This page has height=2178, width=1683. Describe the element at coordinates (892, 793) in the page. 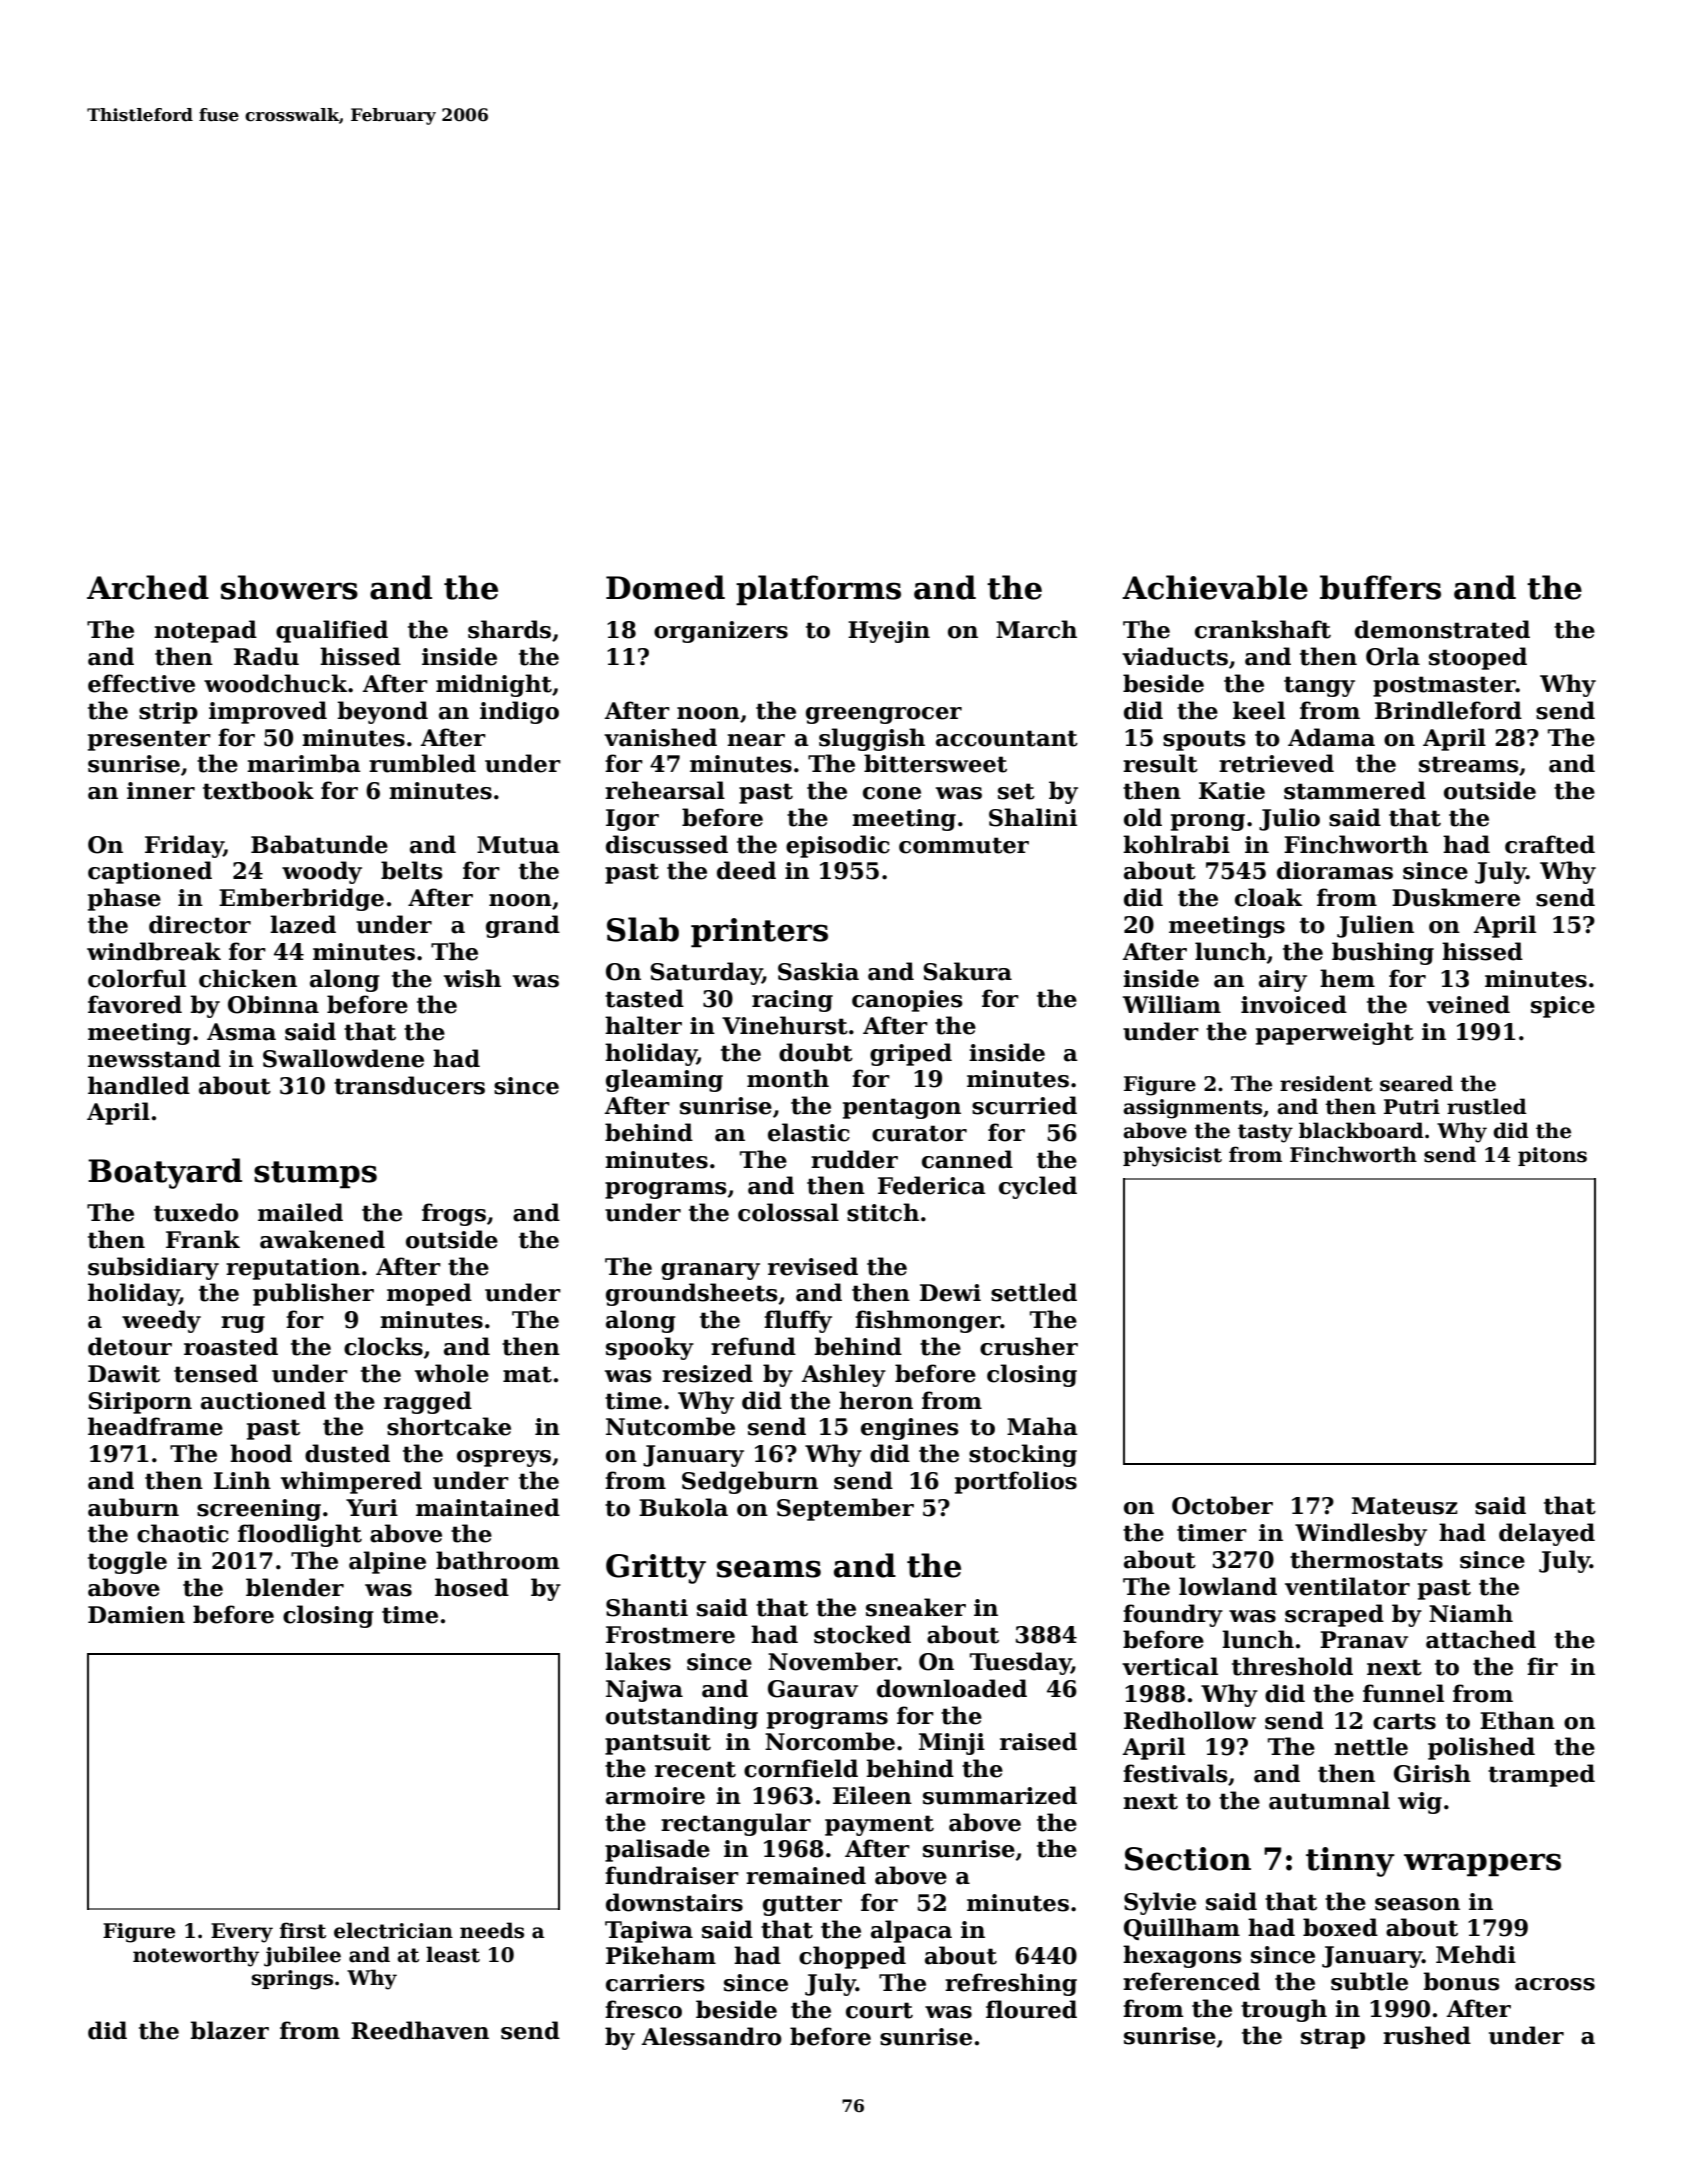

I see `cone` at that location.
